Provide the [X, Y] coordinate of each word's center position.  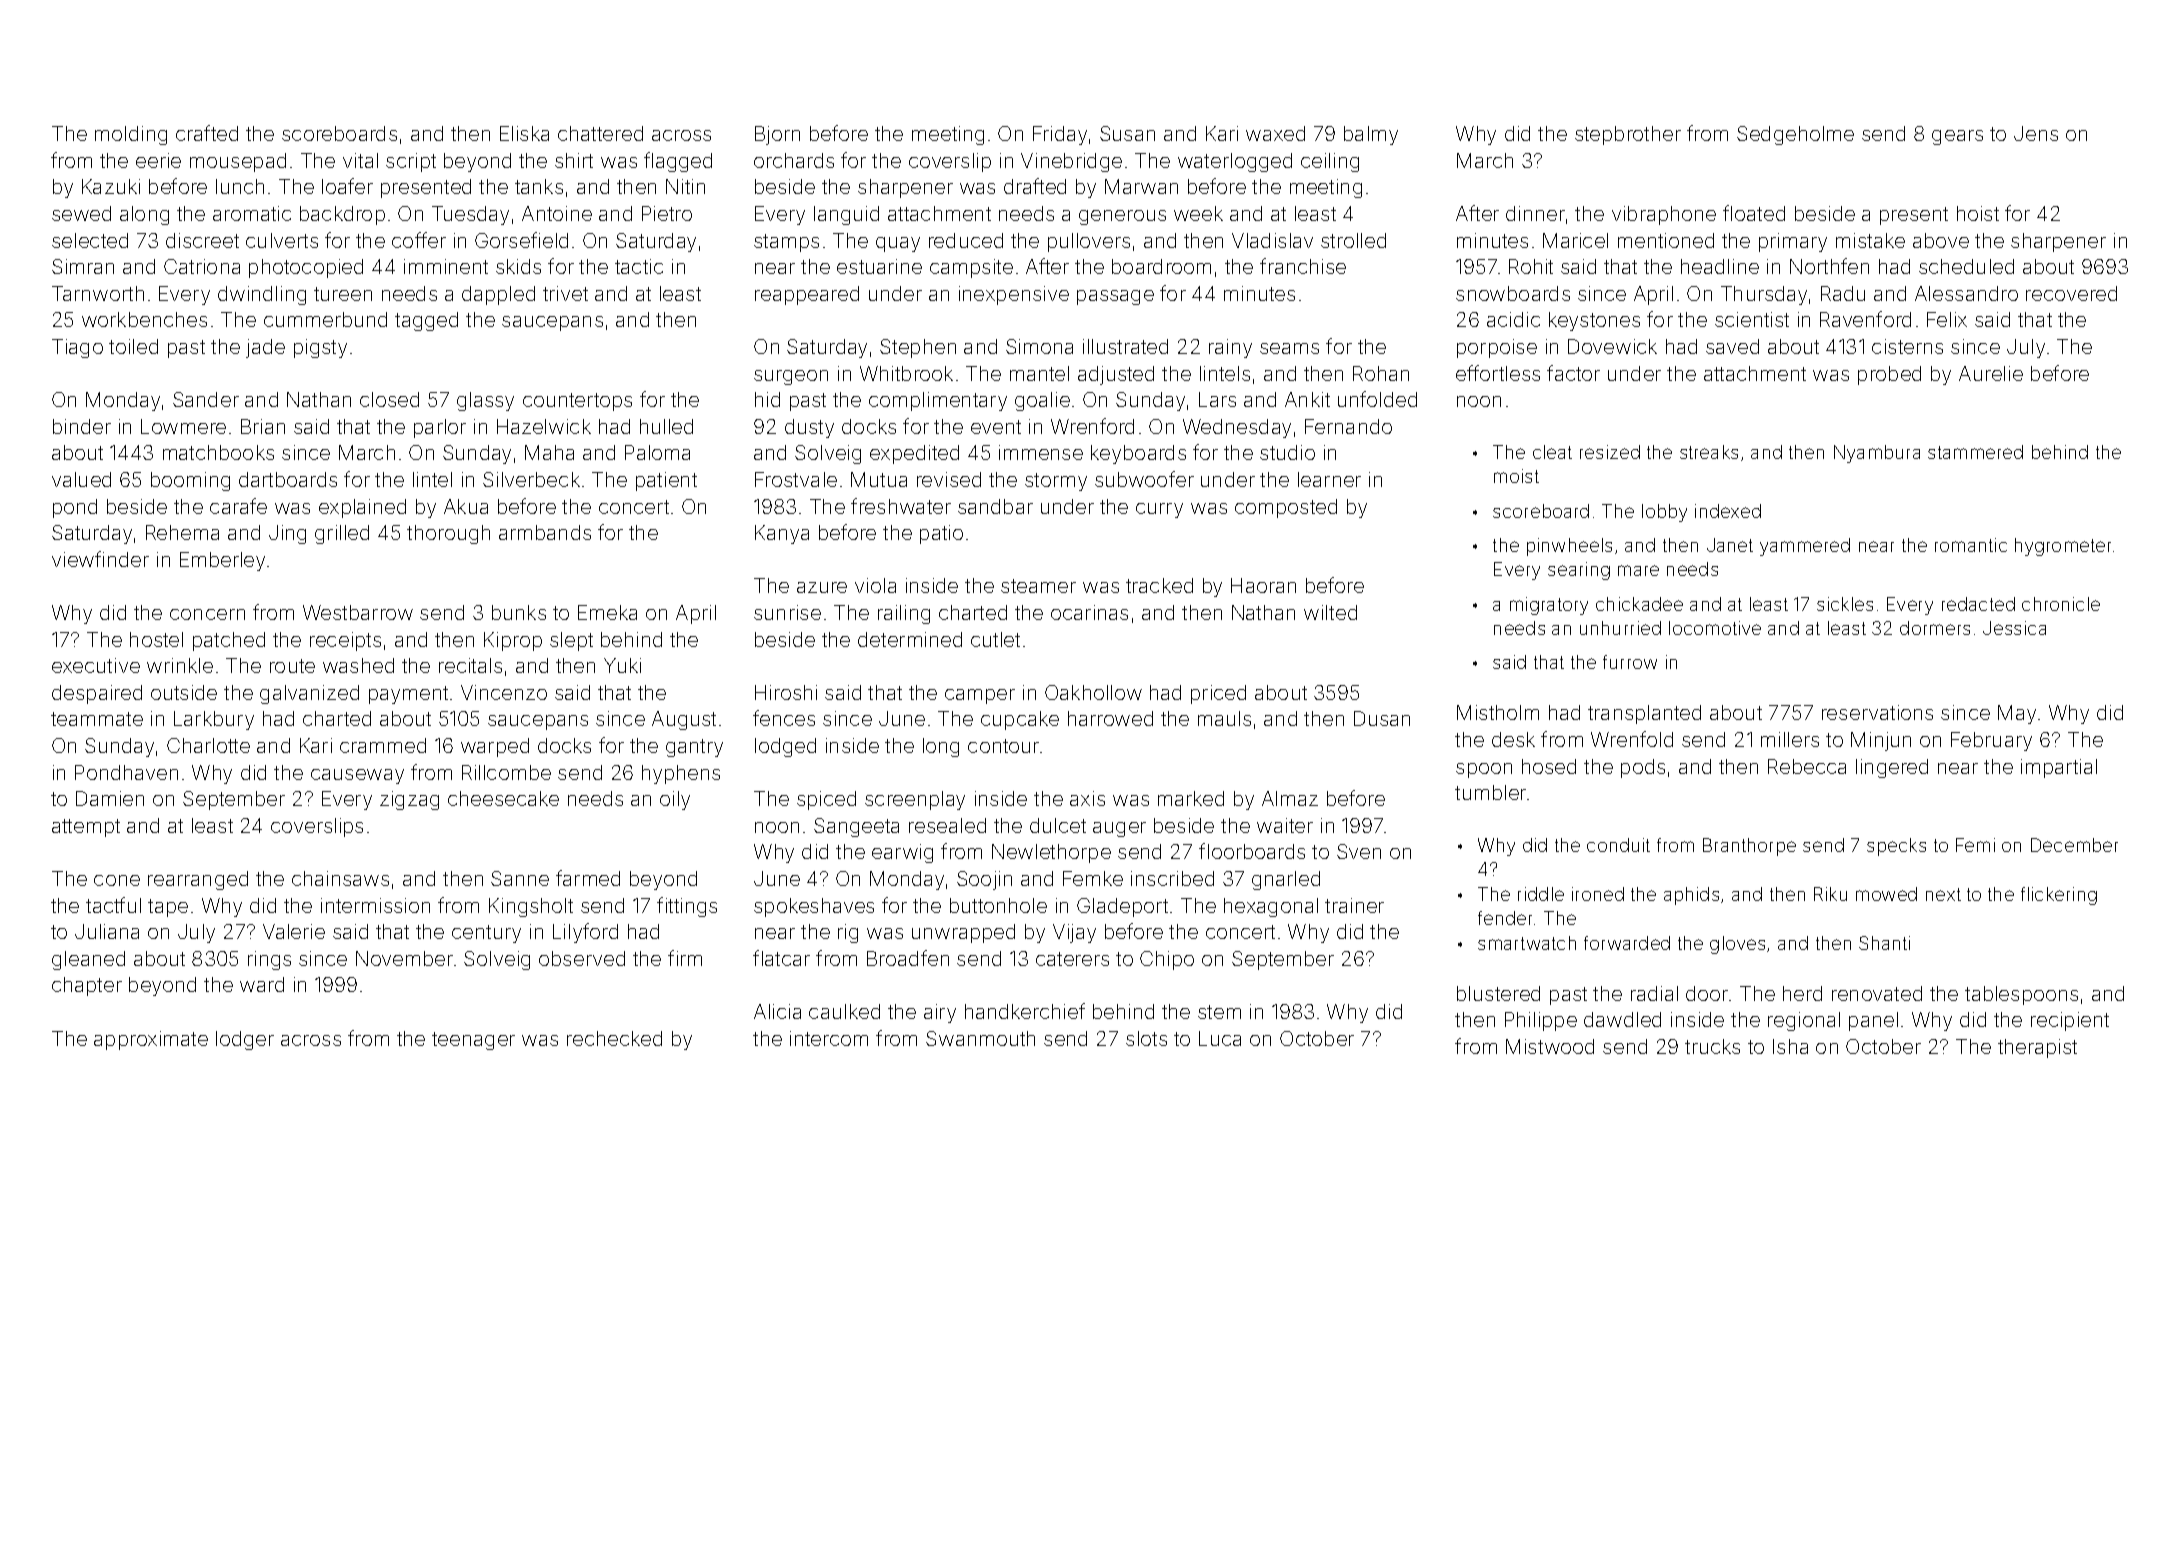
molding [131, 135]
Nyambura [1877, 454]
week [1198, 213]
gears [1957, 137]
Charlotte [208, 745]
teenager [473, 1041]
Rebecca [1807, 766]
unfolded [1377, 399]
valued [81, 479]
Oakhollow [1093, 692]
